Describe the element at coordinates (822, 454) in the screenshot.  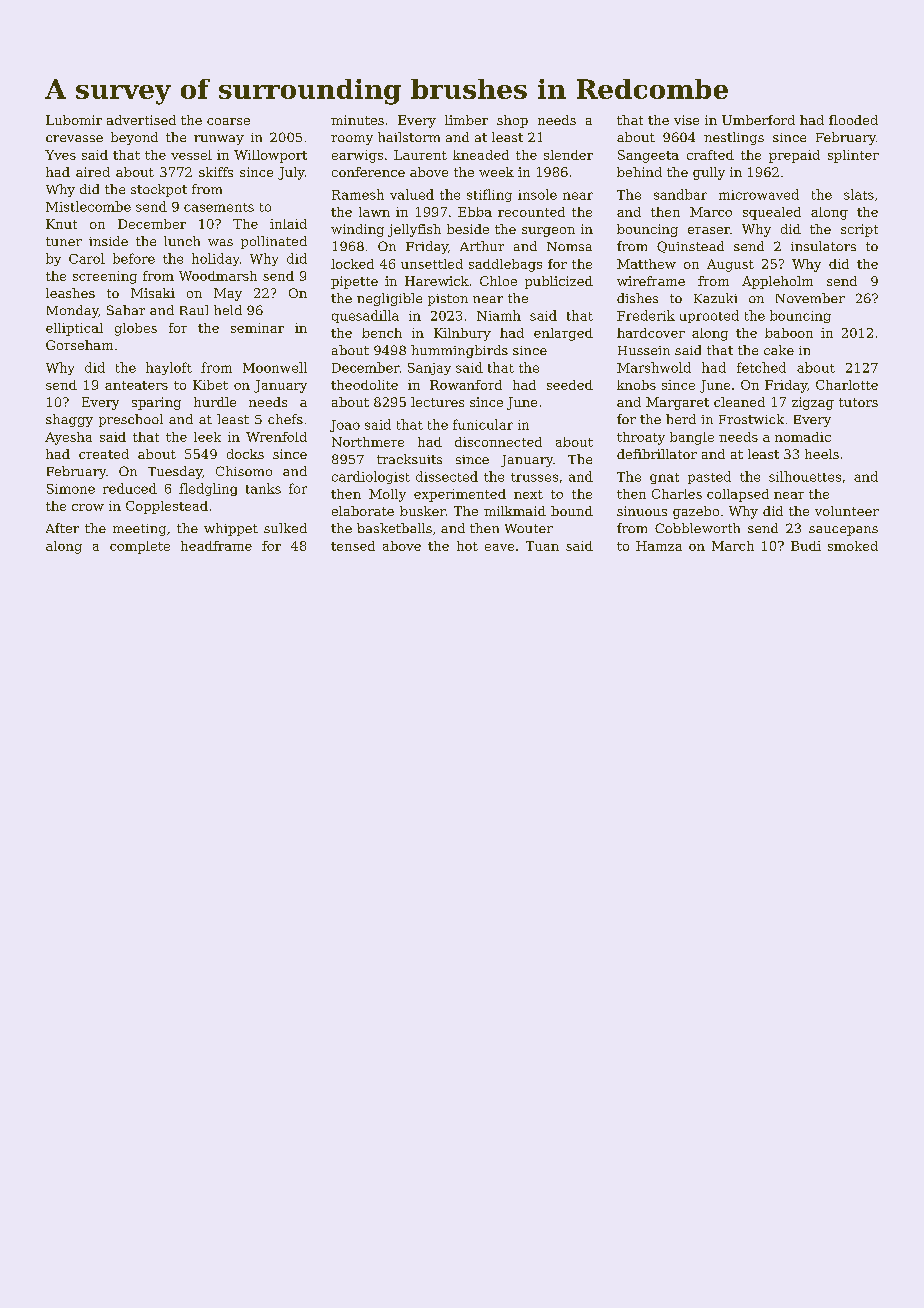
I see `heels` at that location.
